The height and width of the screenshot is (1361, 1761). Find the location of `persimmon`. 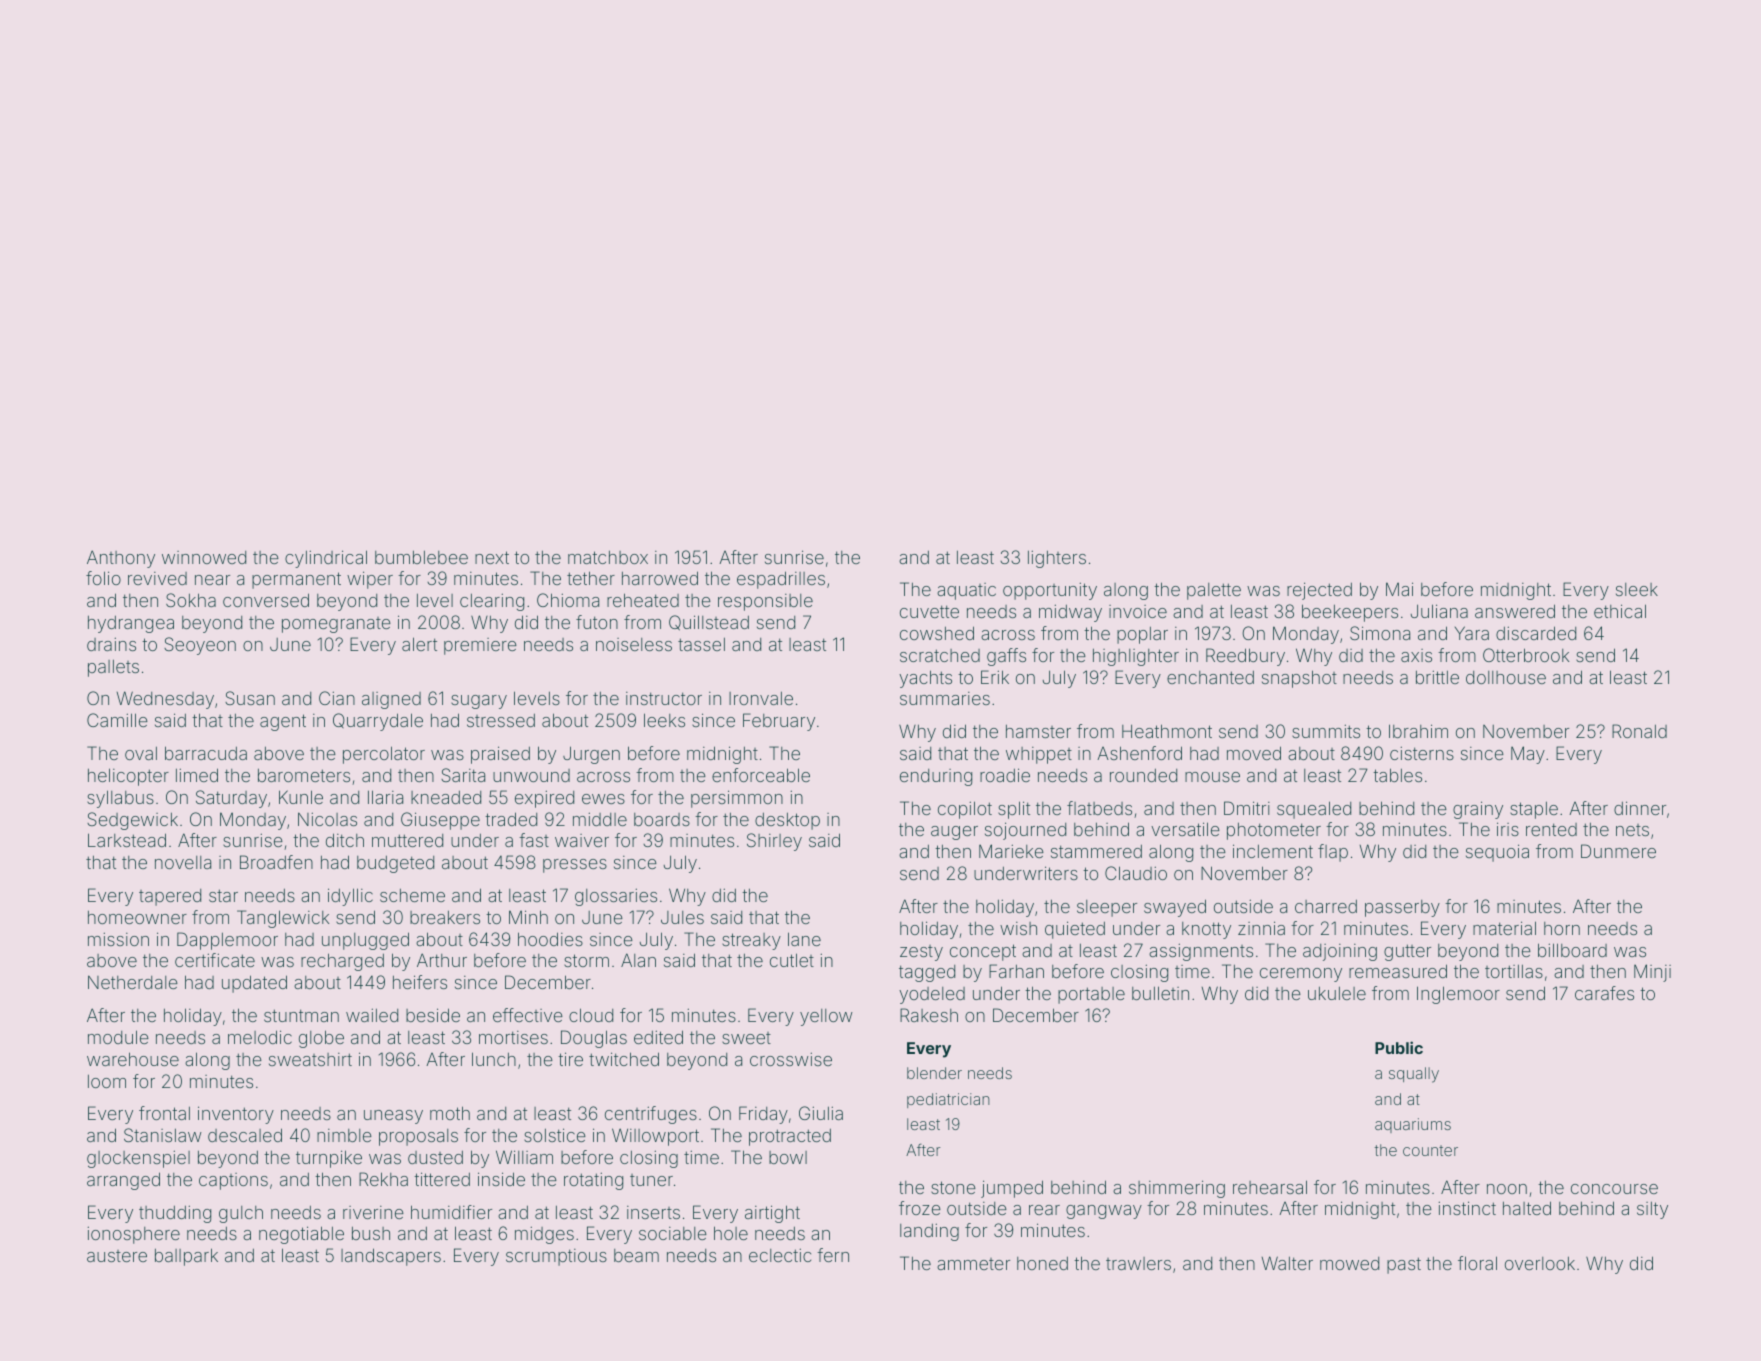

persimmon is located at coordinates (737, 799).
